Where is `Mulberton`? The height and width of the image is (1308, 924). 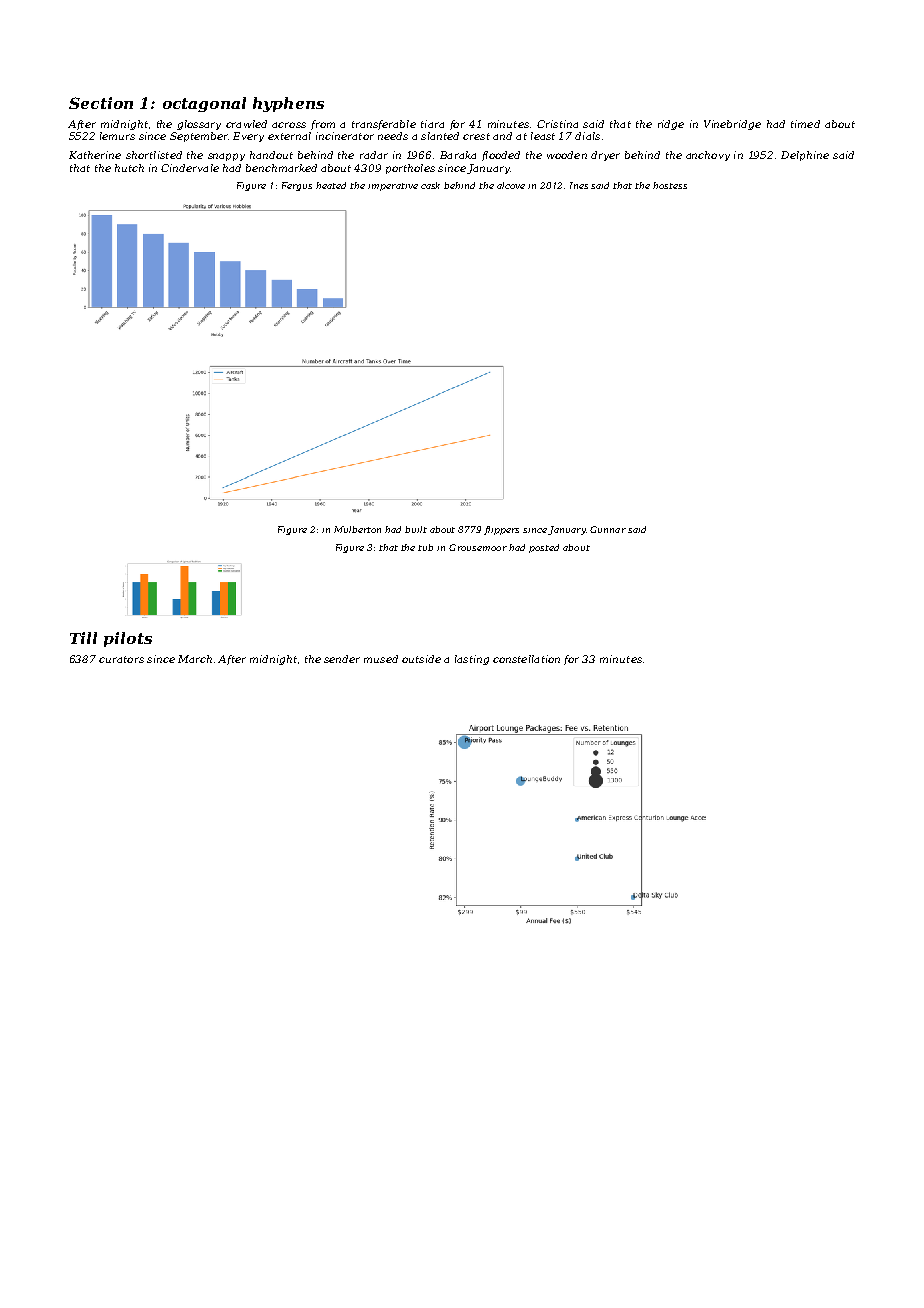 Mulberton is located at coordinates (357, 529).
